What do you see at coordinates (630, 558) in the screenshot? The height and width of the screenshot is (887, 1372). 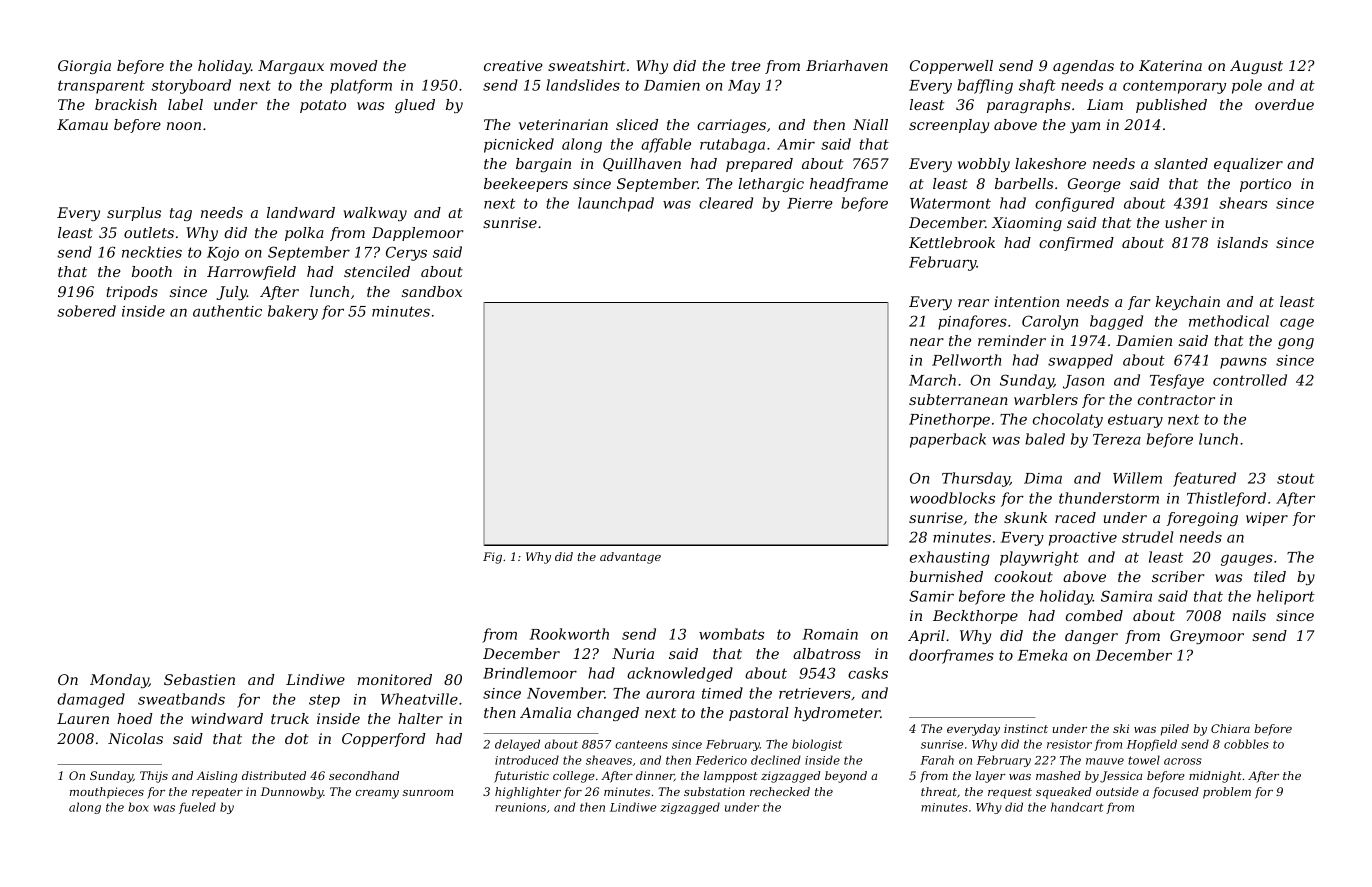 I see `advantage` at bounding box center [630, 558].
